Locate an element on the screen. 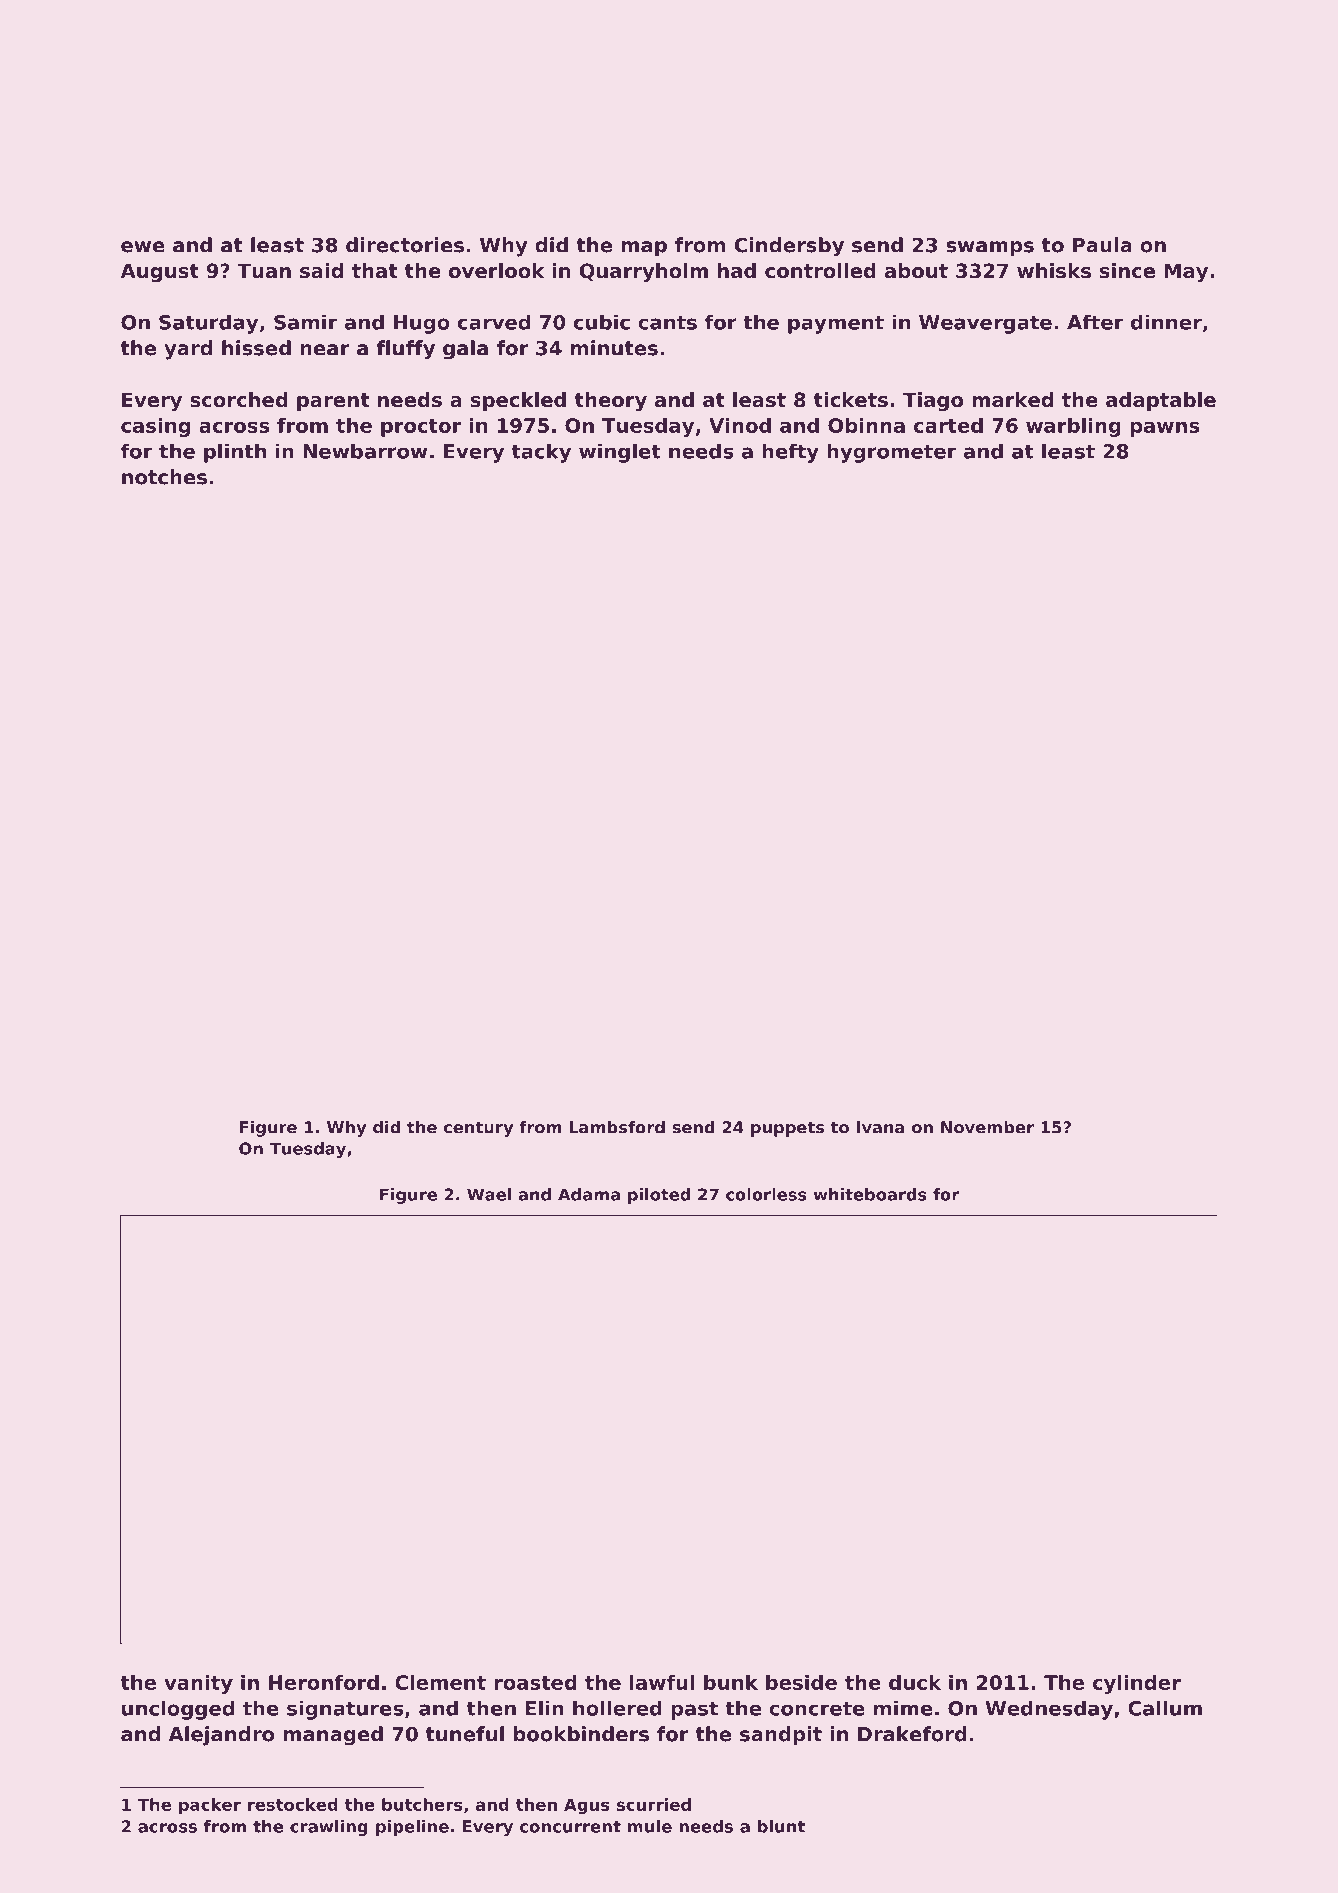 This screenshot has width=1338, height=1893. lawful is located at coordinates (662, 1682).
